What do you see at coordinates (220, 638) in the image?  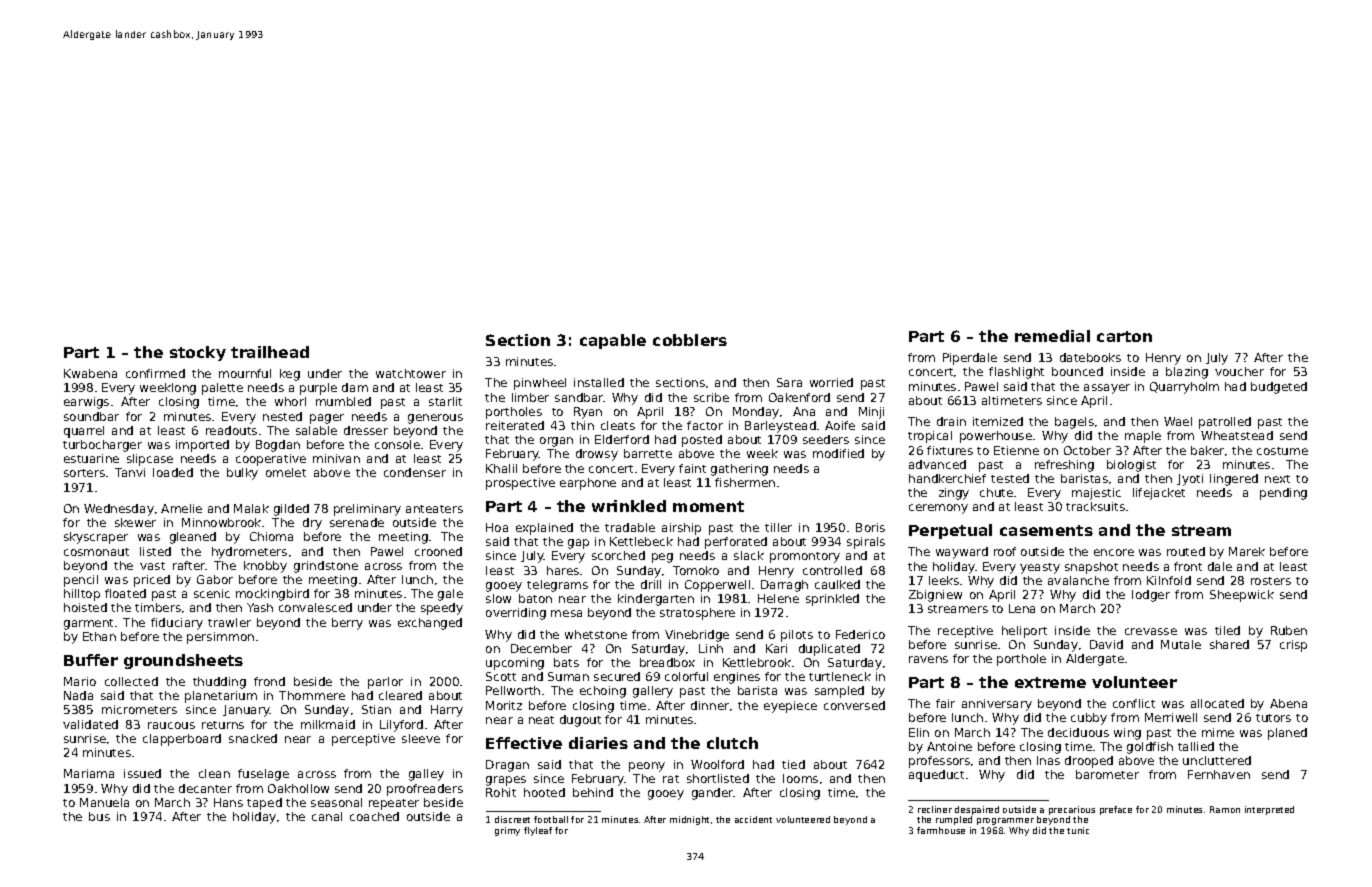 I see `persimmon` at bounding box center [220, 638].
